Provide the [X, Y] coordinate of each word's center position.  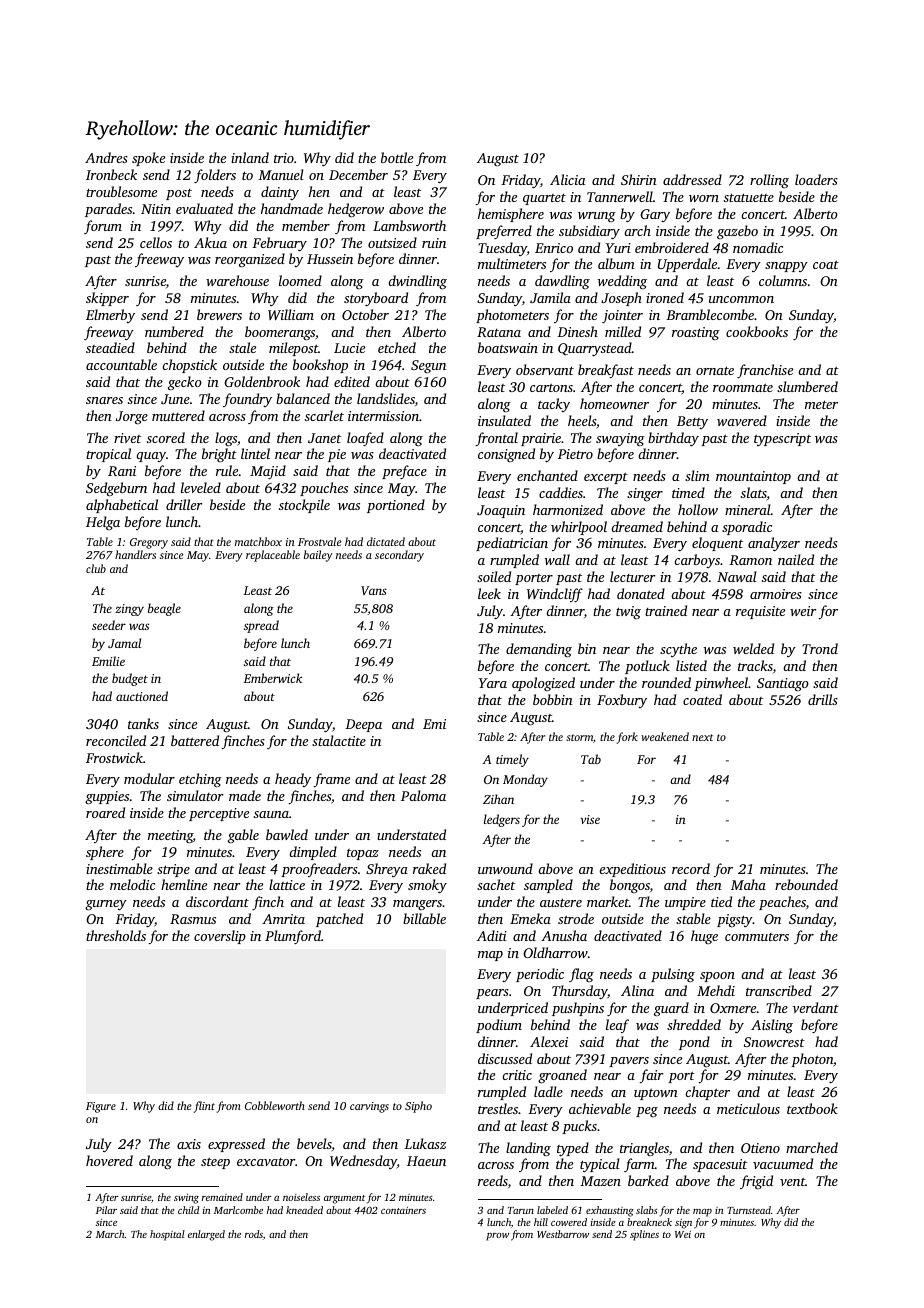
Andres [106, 157]
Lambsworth [409, 225]
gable [243, 836]
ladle [548, 1091]
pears [492, 994]
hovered [109, 1160]
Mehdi [716, 990]
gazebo [737, 232]
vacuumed [783, 1163]
